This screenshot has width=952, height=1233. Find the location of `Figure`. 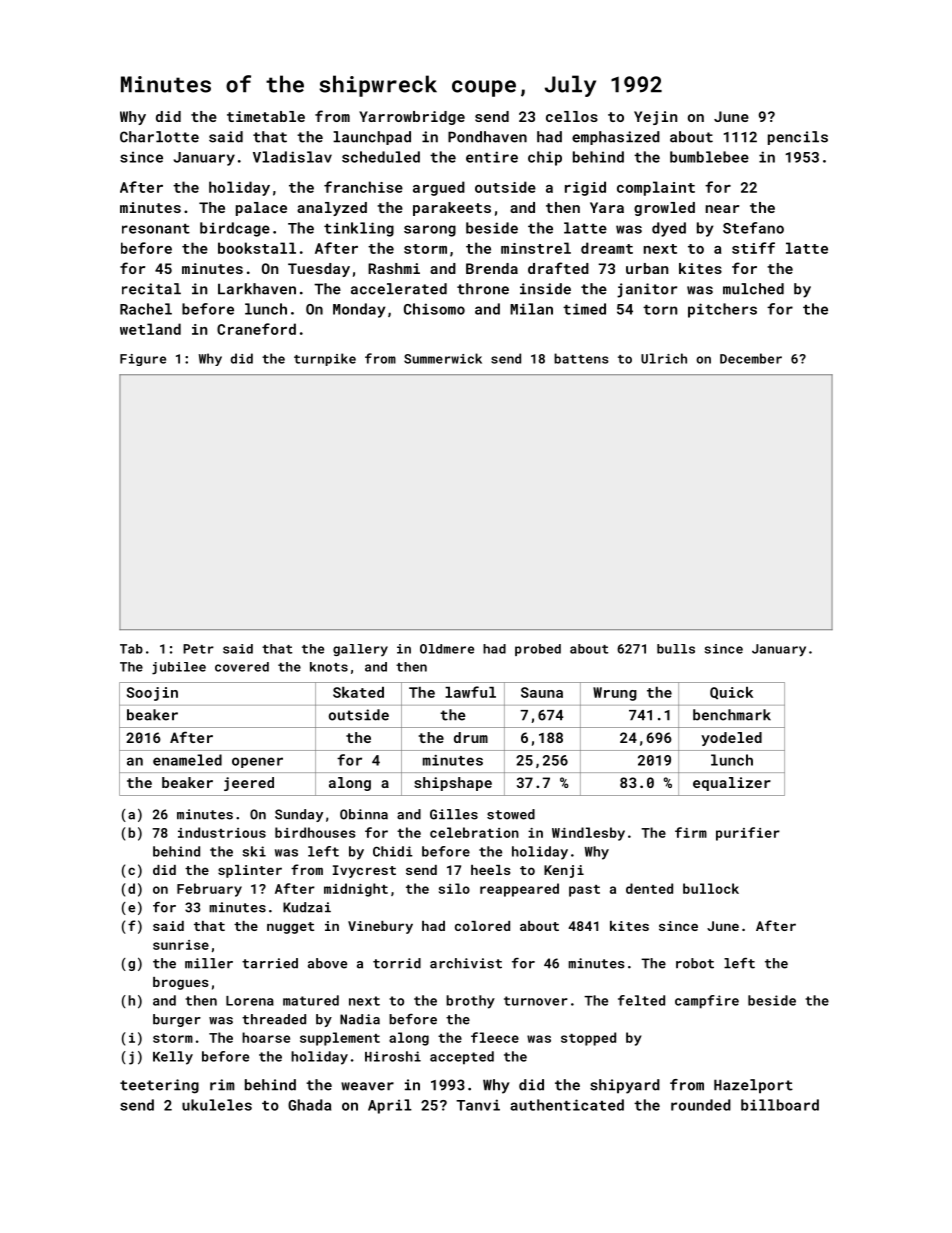

Figure is located at coordinates (143, 360).
